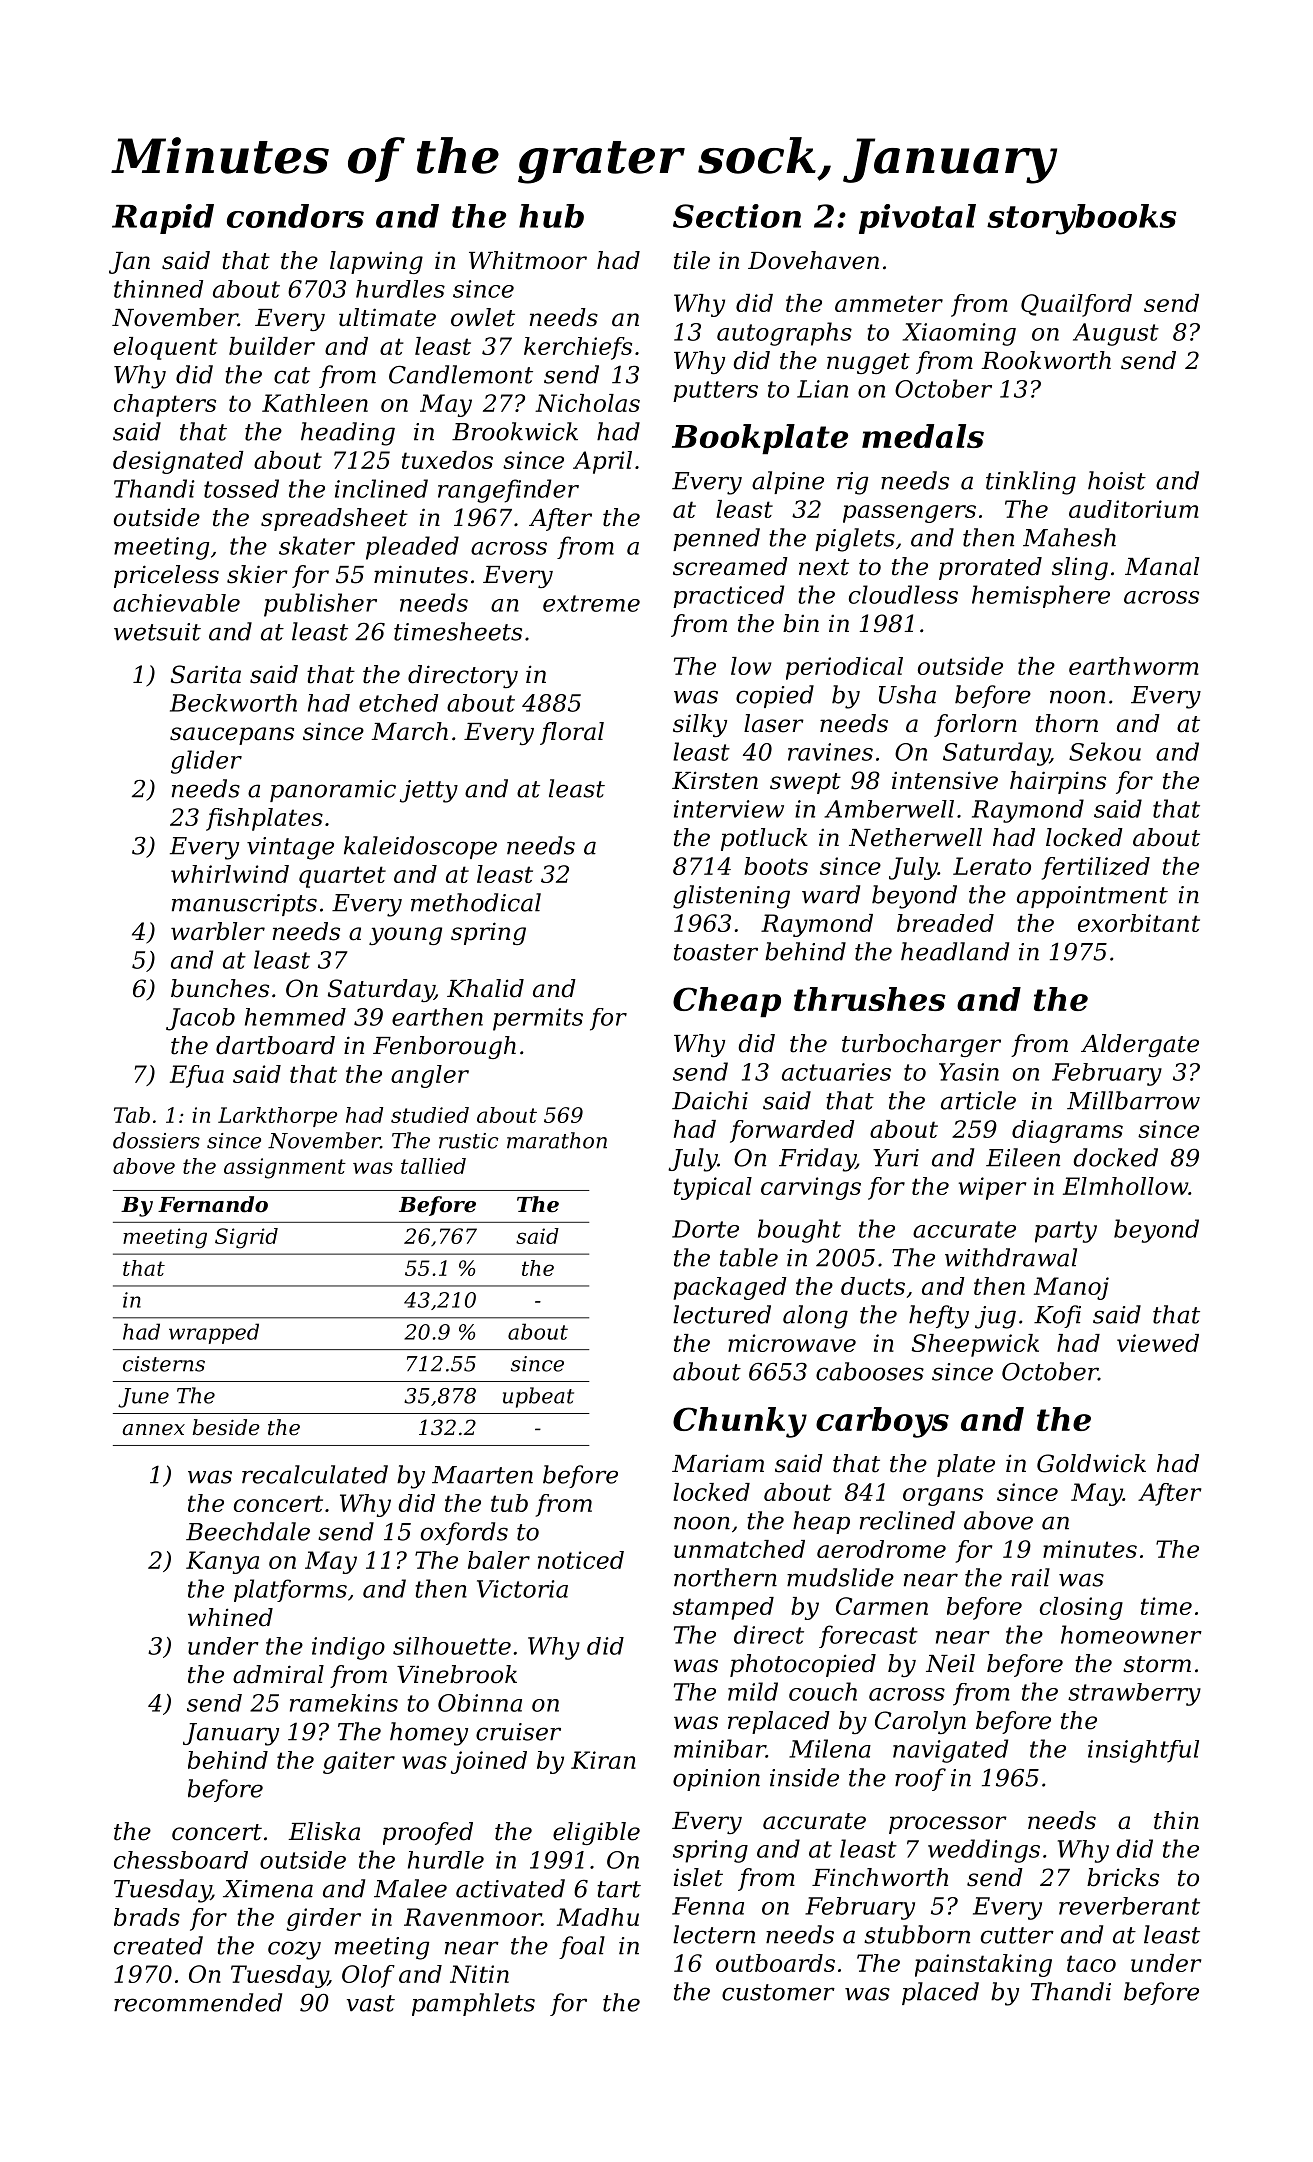  I want to click on Efua, so click(197, 1076).
